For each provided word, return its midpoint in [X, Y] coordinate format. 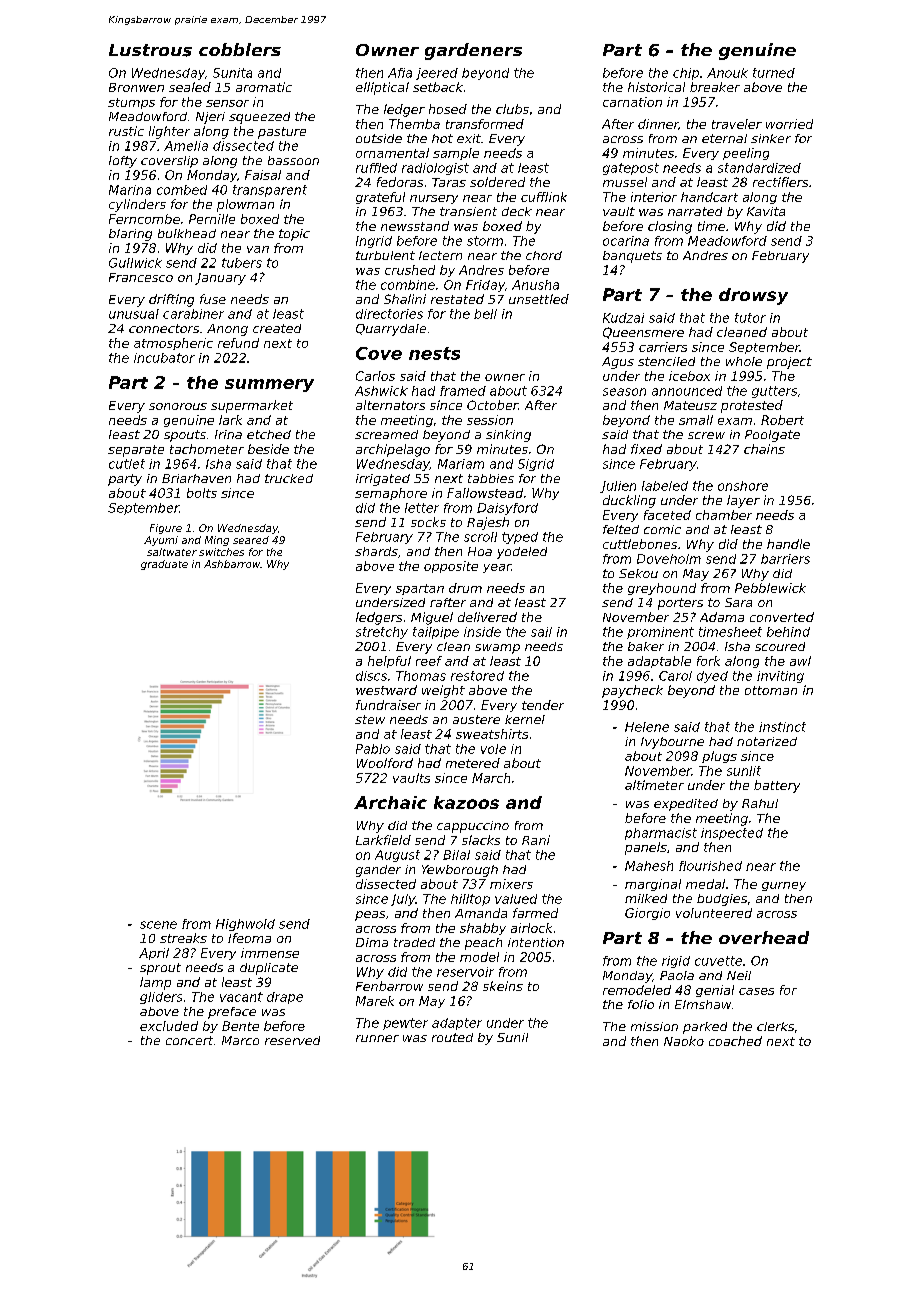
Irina [228, 434]
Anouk [727, 73]
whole [744, 361]
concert [189, 1040]
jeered [437, 74]
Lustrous [150, 50]
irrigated [383, 480]
